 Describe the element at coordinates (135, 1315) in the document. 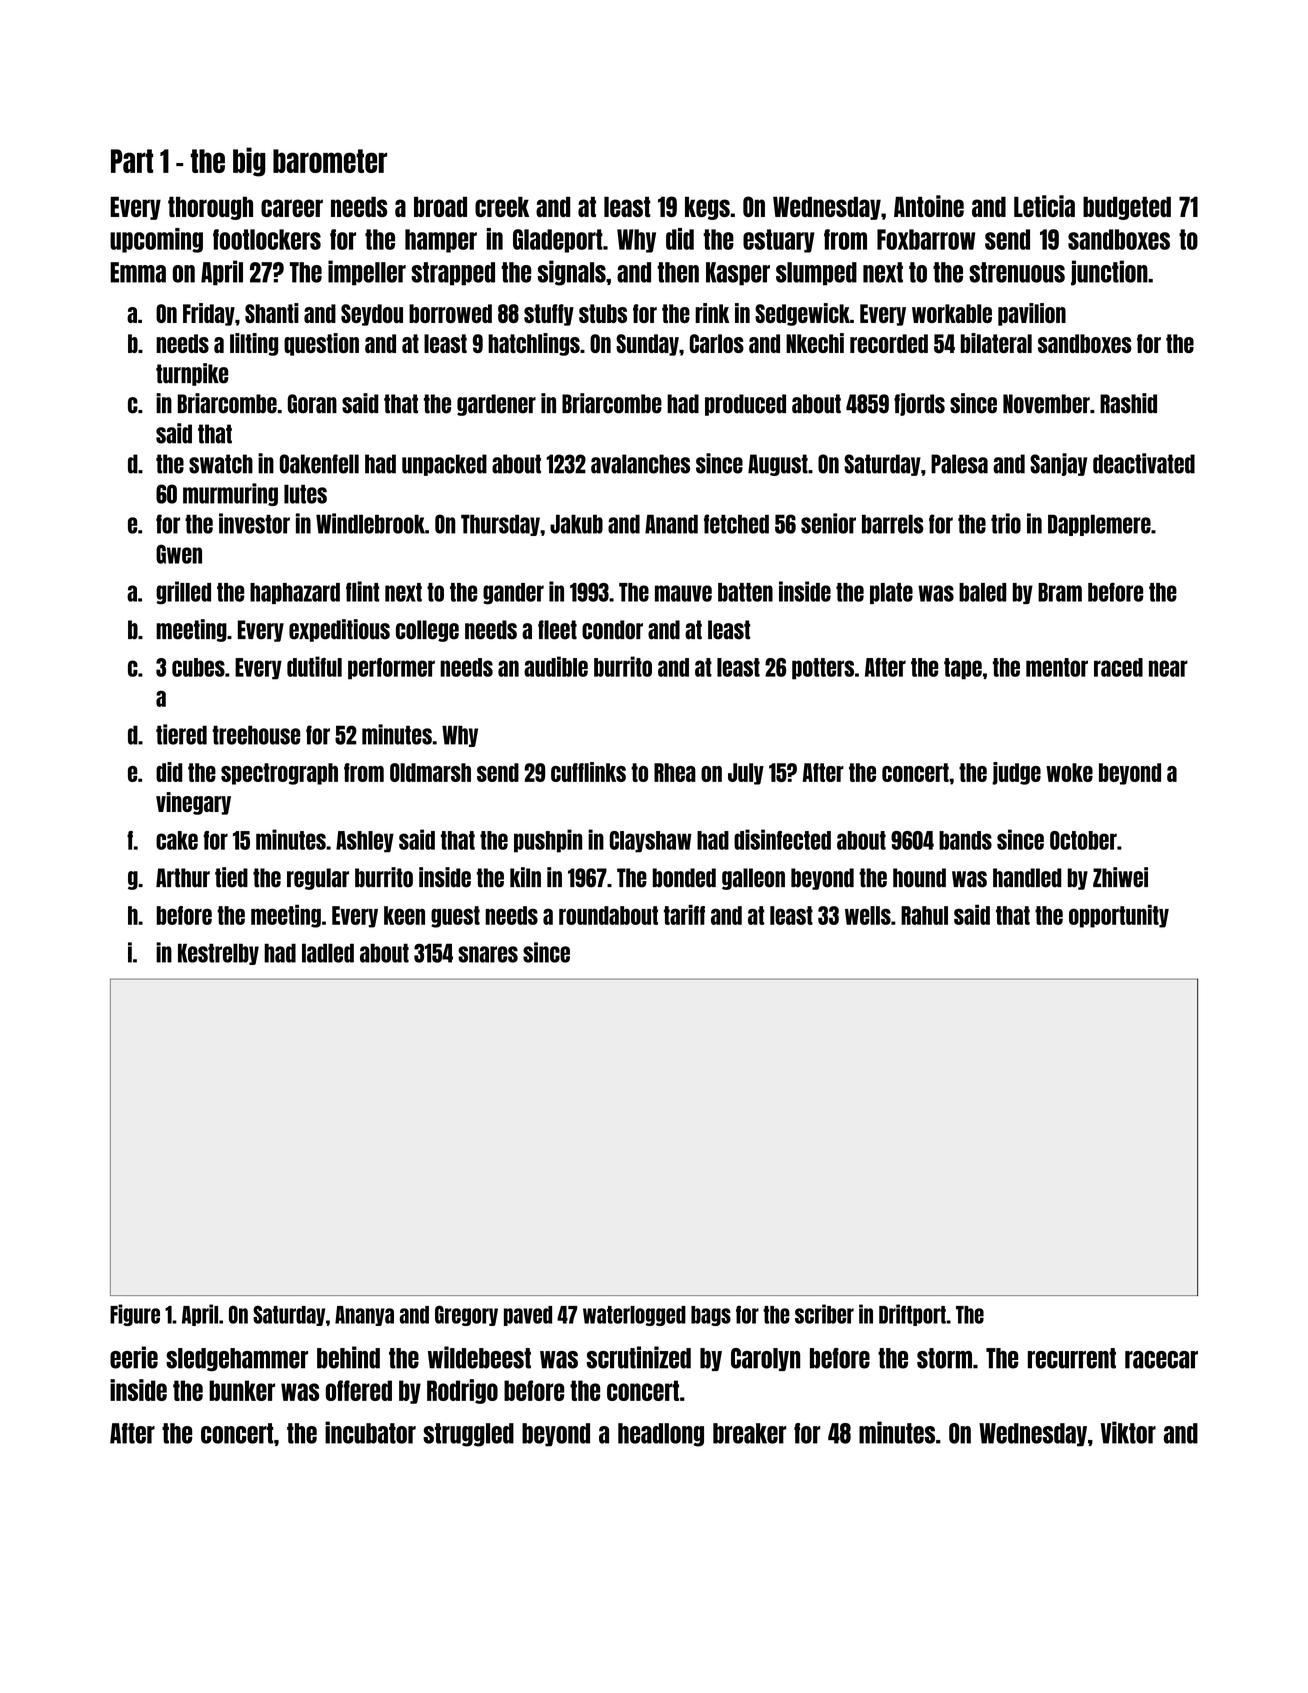

I see `Figure` at that location.
